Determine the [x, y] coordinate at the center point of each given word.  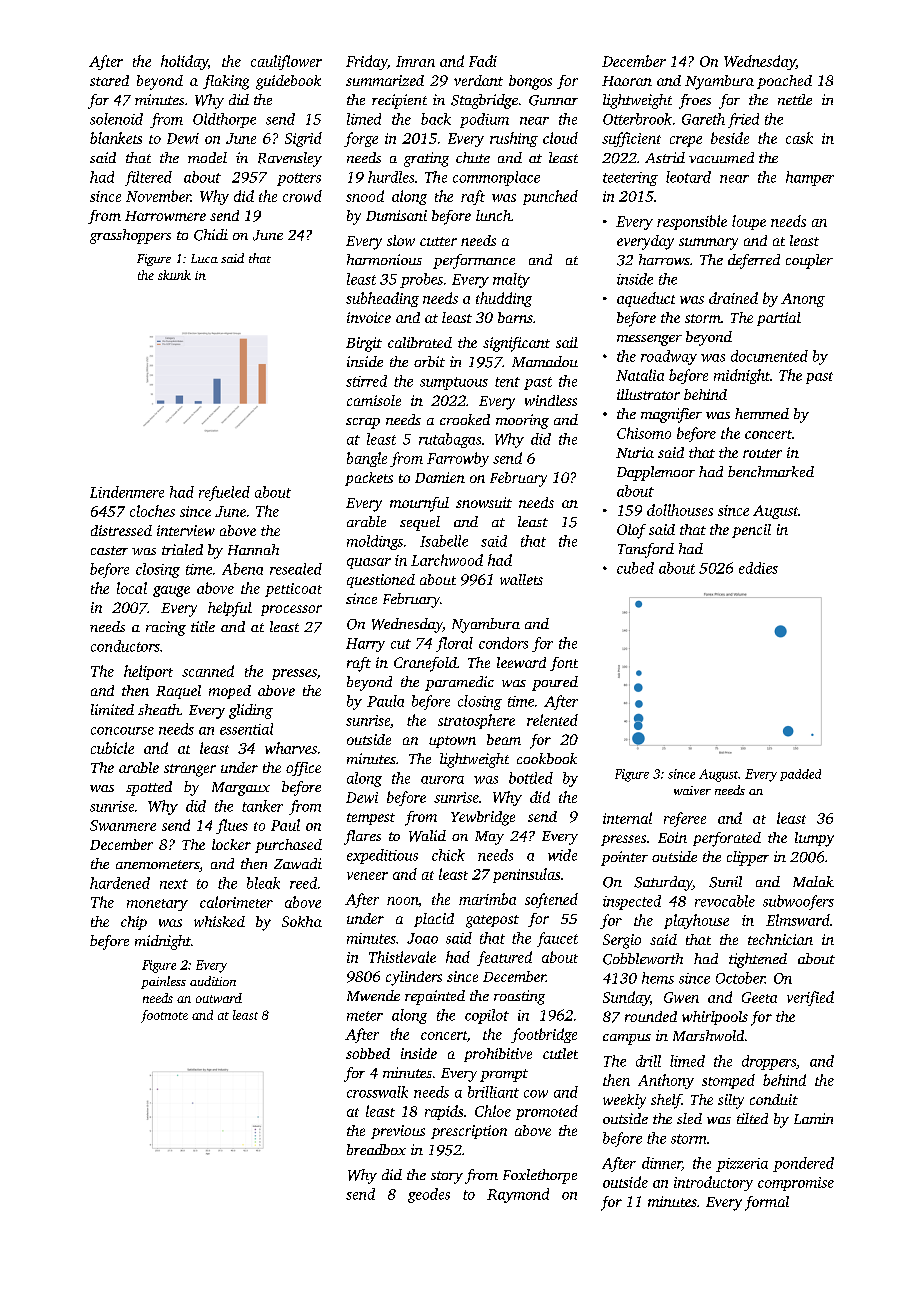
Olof [631, 531]
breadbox [376, 1149]
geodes [429, 1195]
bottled [531, 778]
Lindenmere [127, 492]
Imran [415, 61]
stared [109, 80]
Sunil [725, 882]
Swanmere [123, 825]
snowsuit [484, 502]
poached [784, 82]
